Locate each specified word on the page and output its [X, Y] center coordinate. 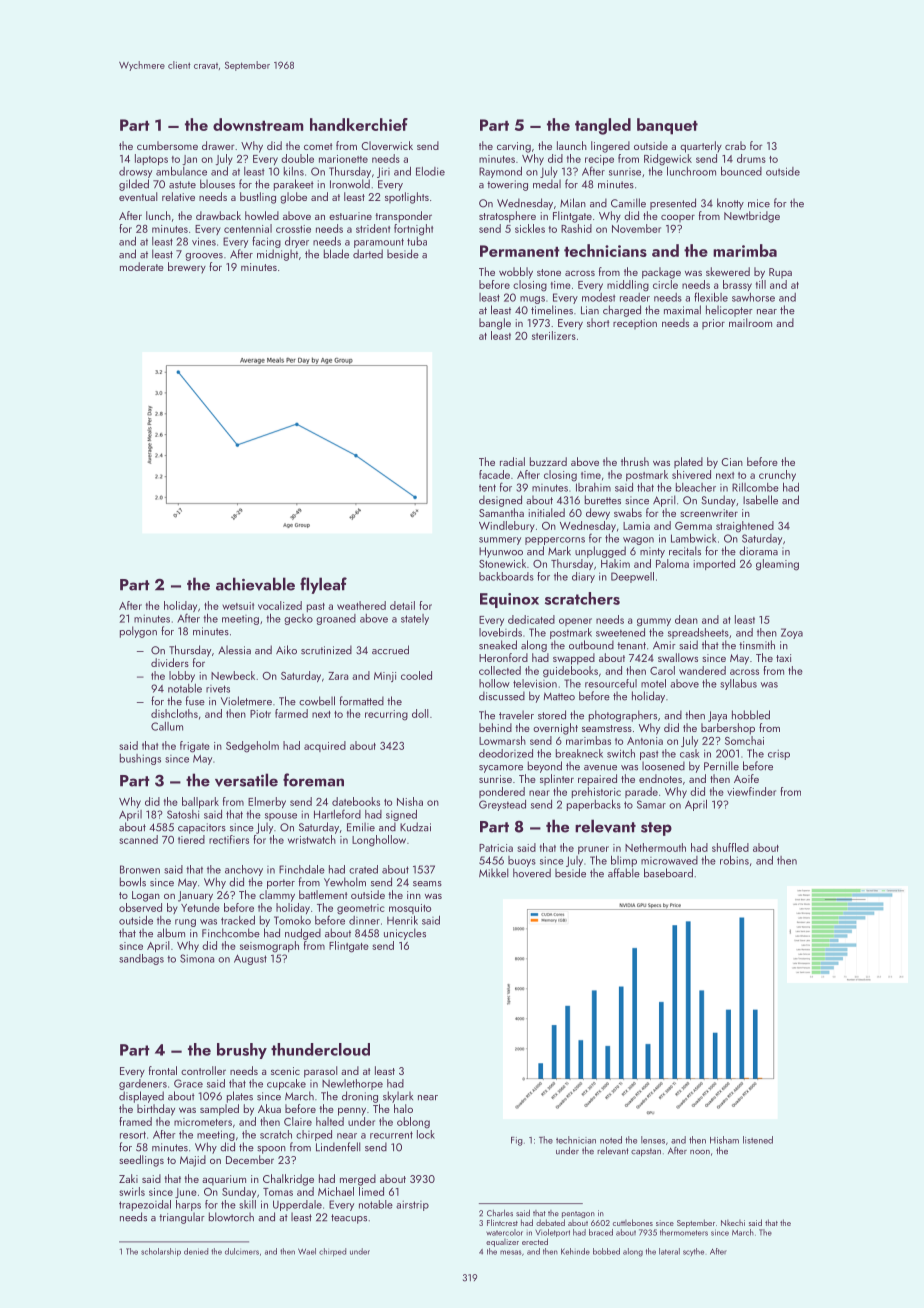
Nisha [410, 801]
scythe [693, 1252]
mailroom [750, 322]
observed [140, 907]
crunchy [777, 475]
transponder [403, 217]
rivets [218, 689]
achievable [255, 584]
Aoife [746, 778]
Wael [307, 1251]
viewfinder [751, 791]
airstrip [412, 1206]
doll [420, 713]
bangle [495, 324]
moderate [142, 266]
